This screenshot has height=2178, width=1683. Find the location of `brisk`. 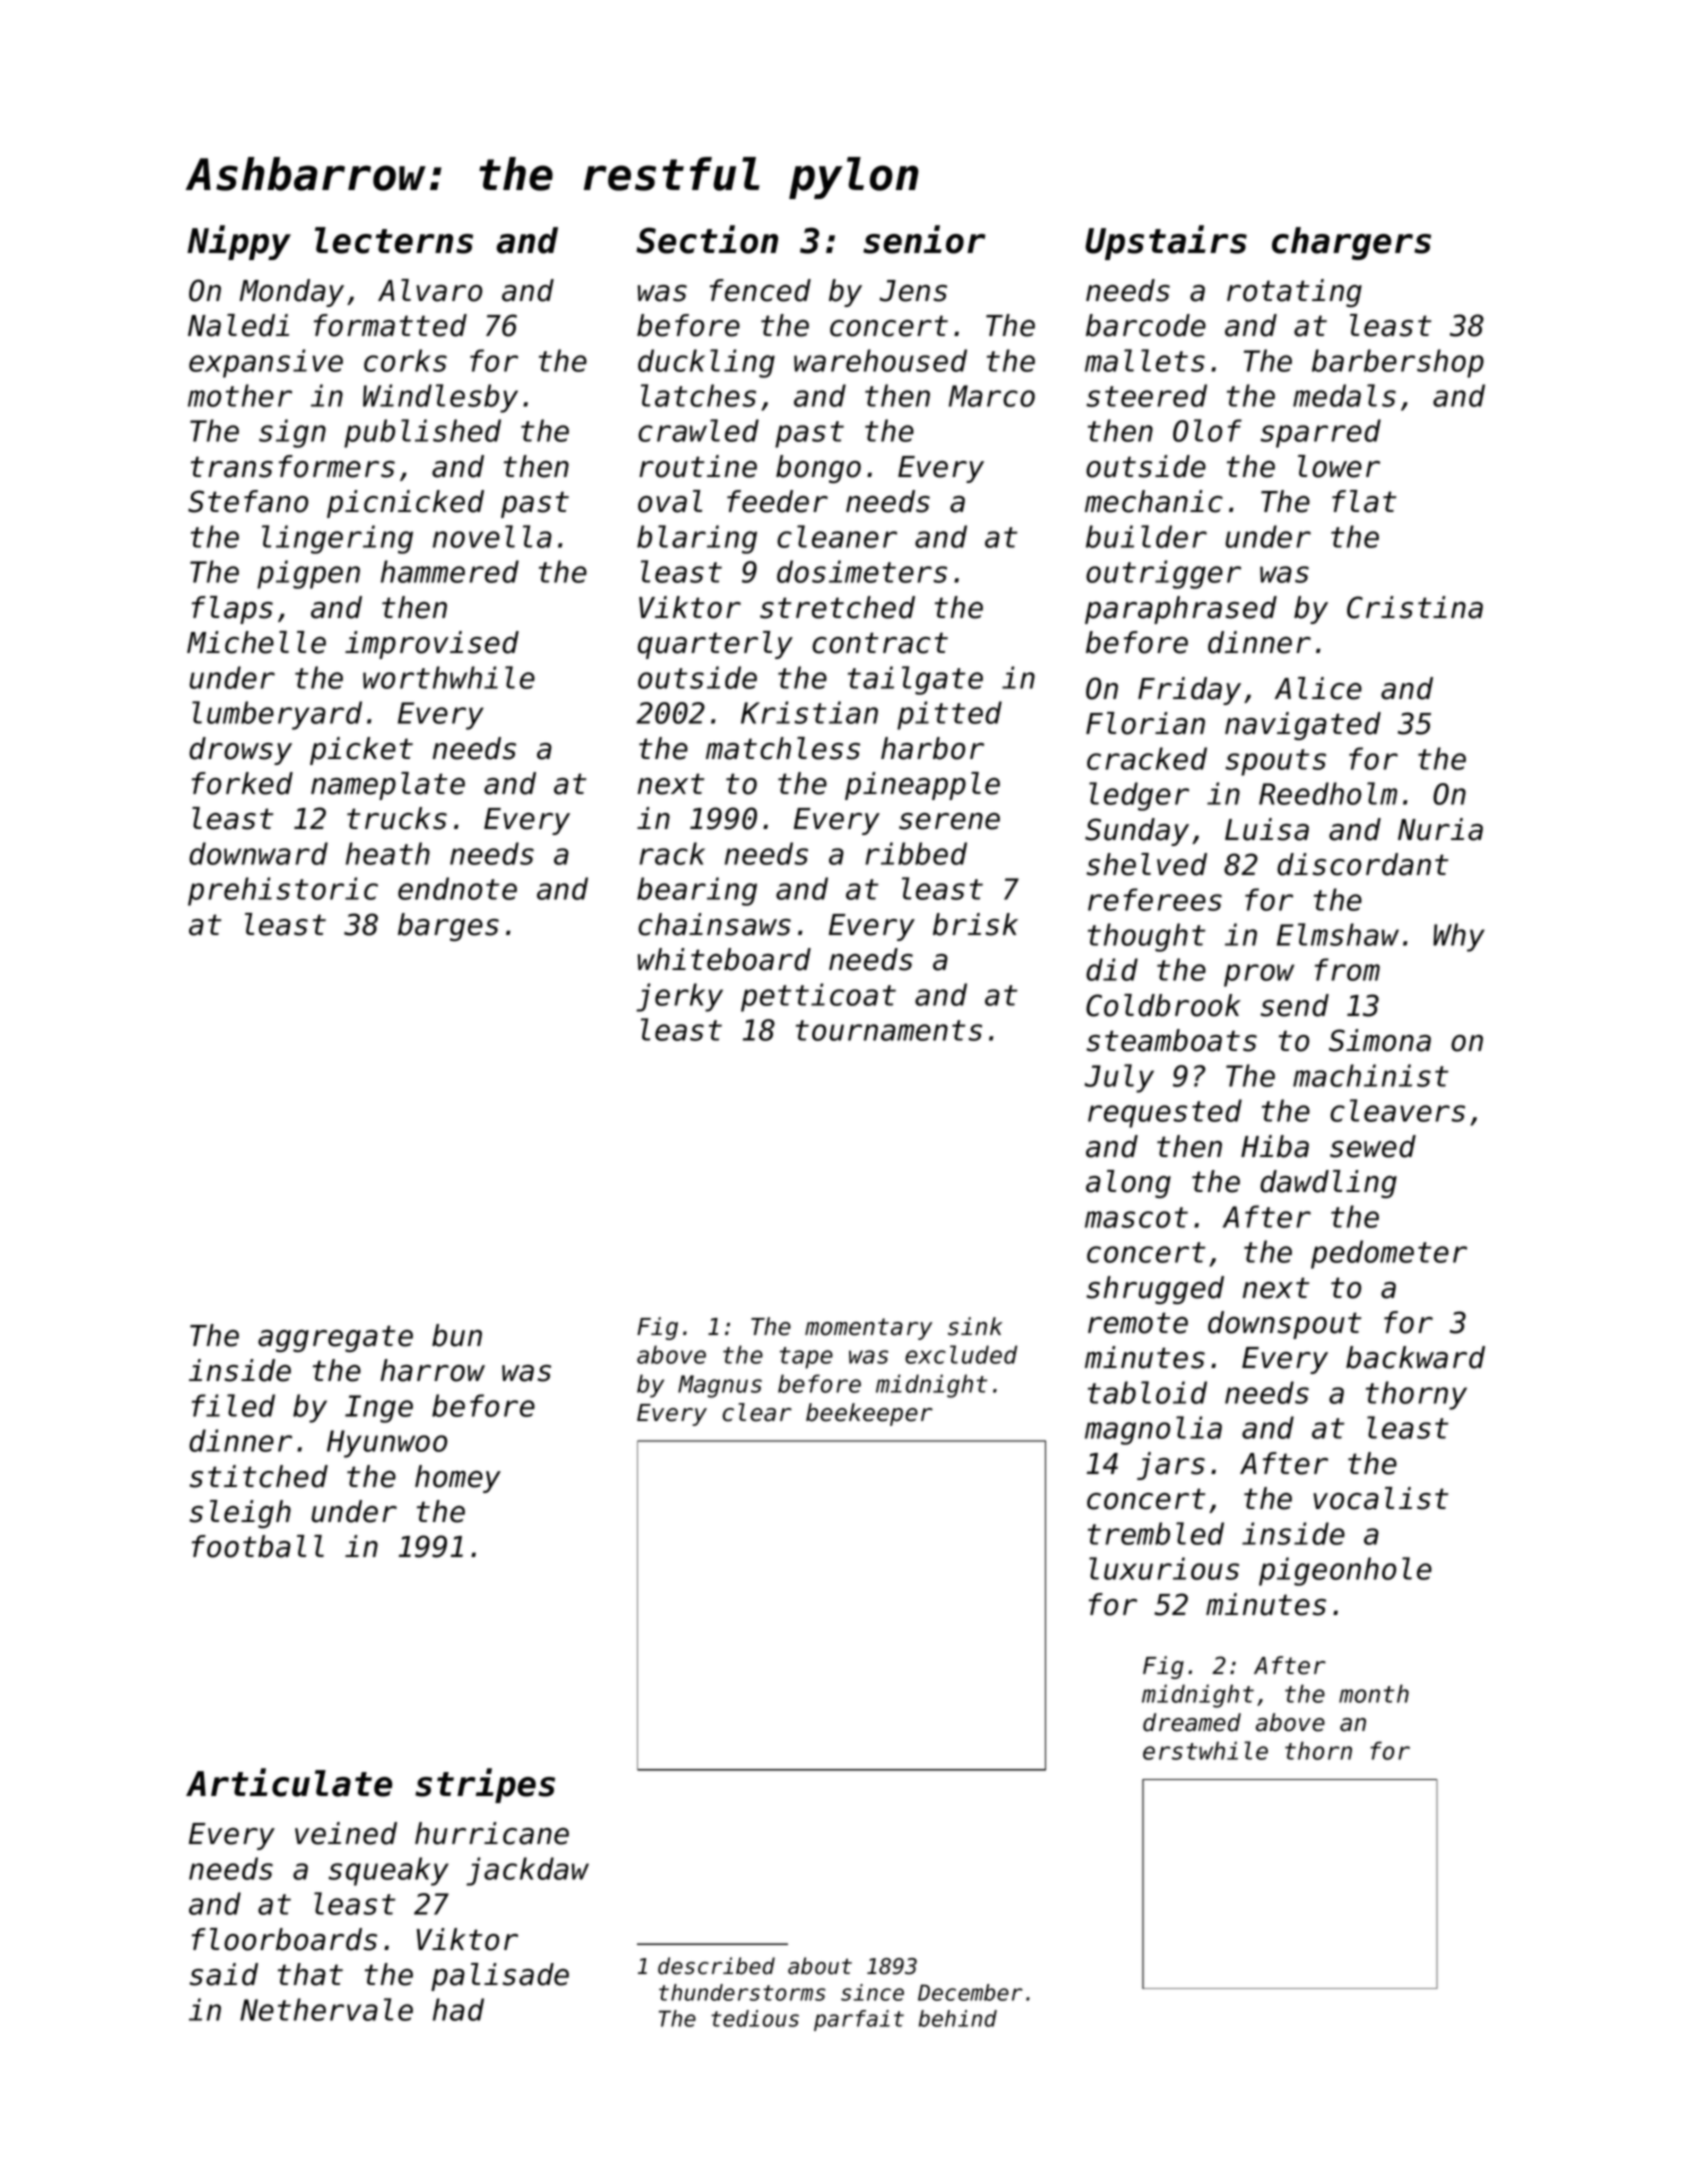

brisk is located at coordinates (975, 924).
